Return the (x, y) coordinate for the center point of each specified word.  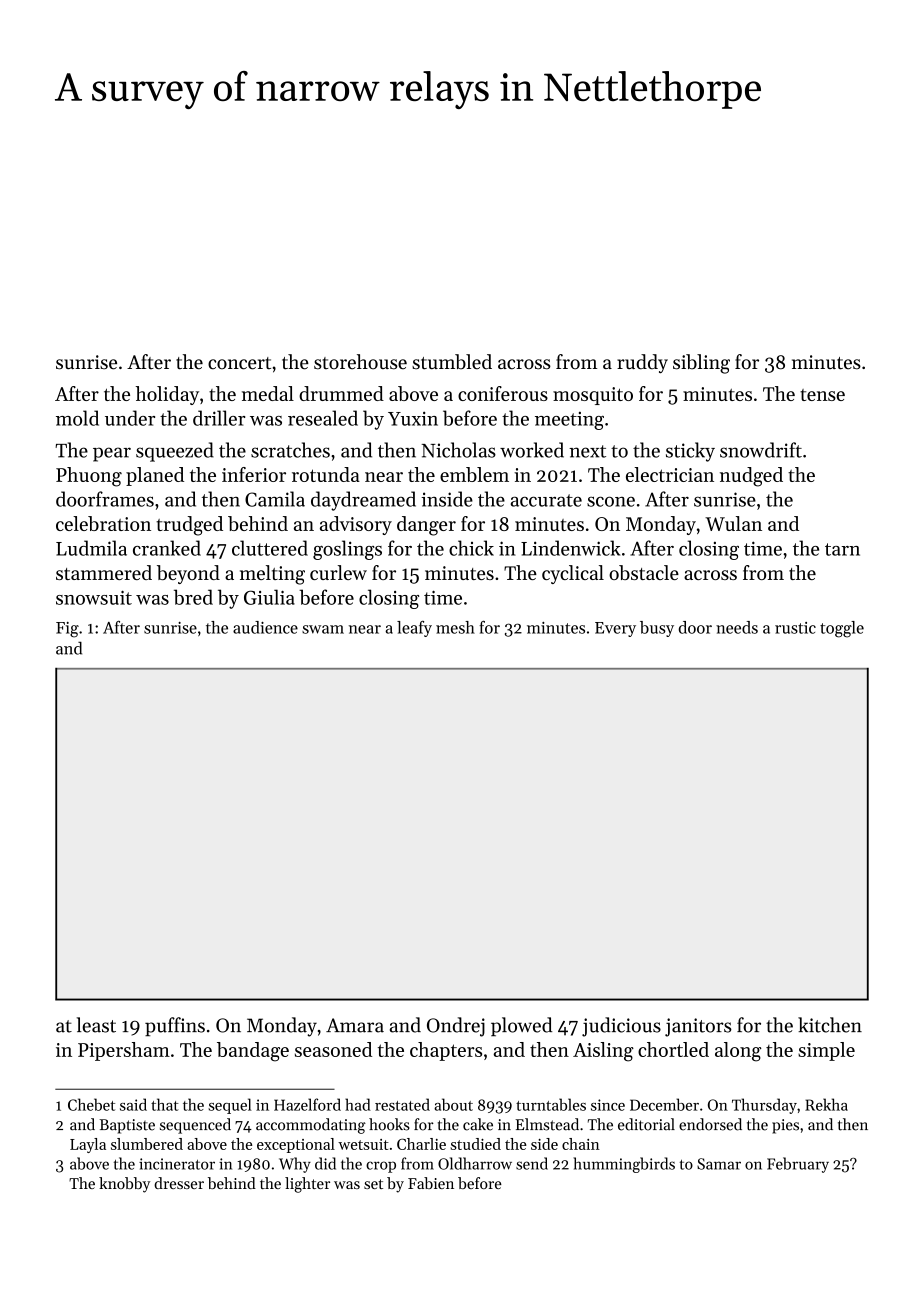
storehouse (360, 362)
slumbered (147, 1144)
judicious (621, 1027)
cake (478, 1124)
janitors (698, 1027)
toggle (842, 629)
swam (323, 629)
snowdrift (761, 450)
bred (193, 597)
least (96, 1025)
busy (657, 629)
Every (615, 629)
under (130, 418)
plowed (521, 1026)
